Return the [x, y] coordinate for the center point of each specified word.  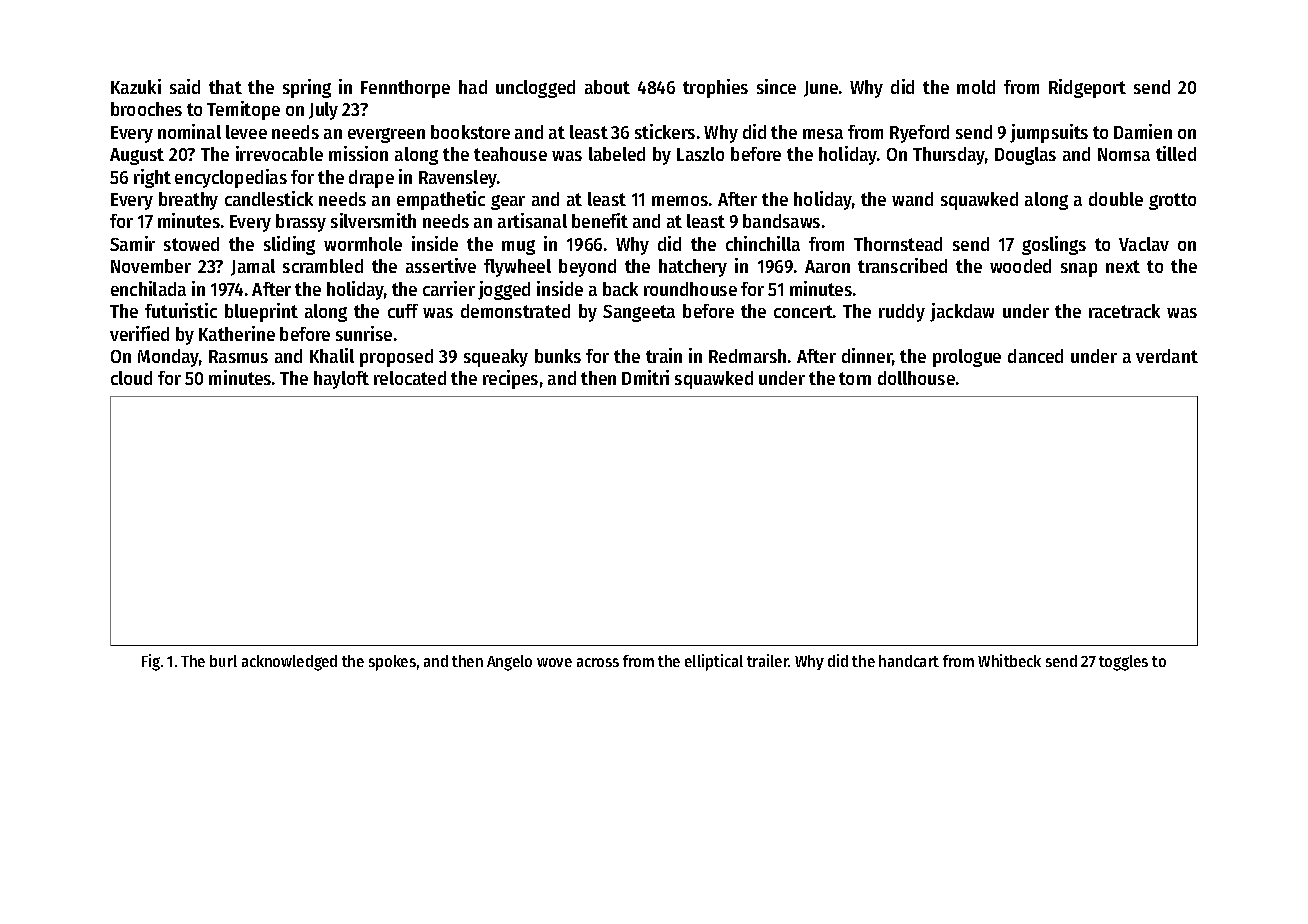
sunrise [364, 333]
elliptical [714, 662]
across [598, 662]
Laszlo [700, 154]
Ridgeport [1087, 88]
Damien [1143, 131]
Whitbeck [1009, 660]
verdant [1167, 356]
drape [371, 179]
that [225, 87]
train [664, 355]
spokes [392, 663]
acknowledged [289, 663]
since [776, 86]
